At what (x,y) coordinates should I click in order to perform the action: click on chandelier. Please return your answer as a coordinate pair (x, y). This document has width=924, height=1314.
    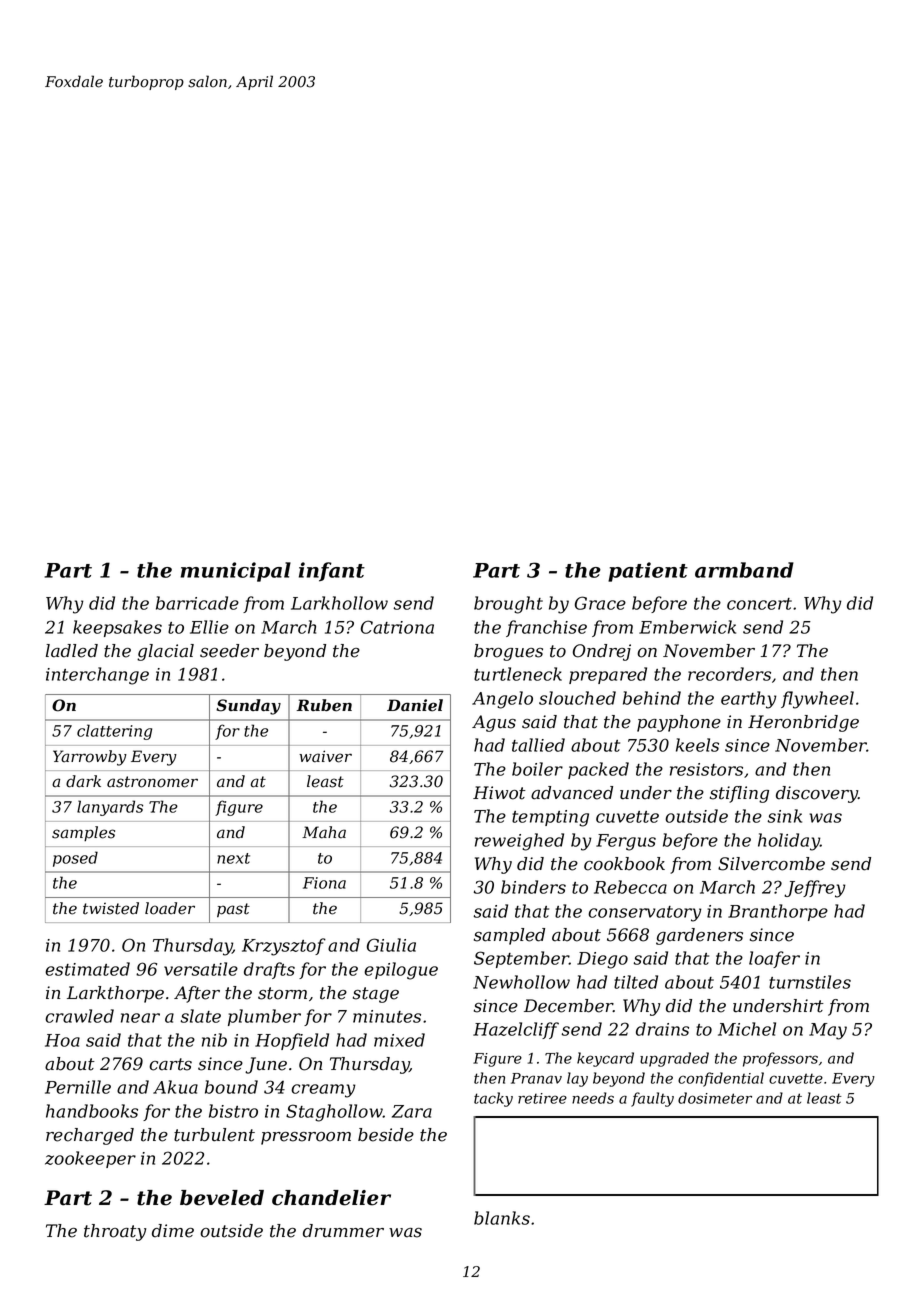
    Looking at the image, I should click on (331, 1198).
